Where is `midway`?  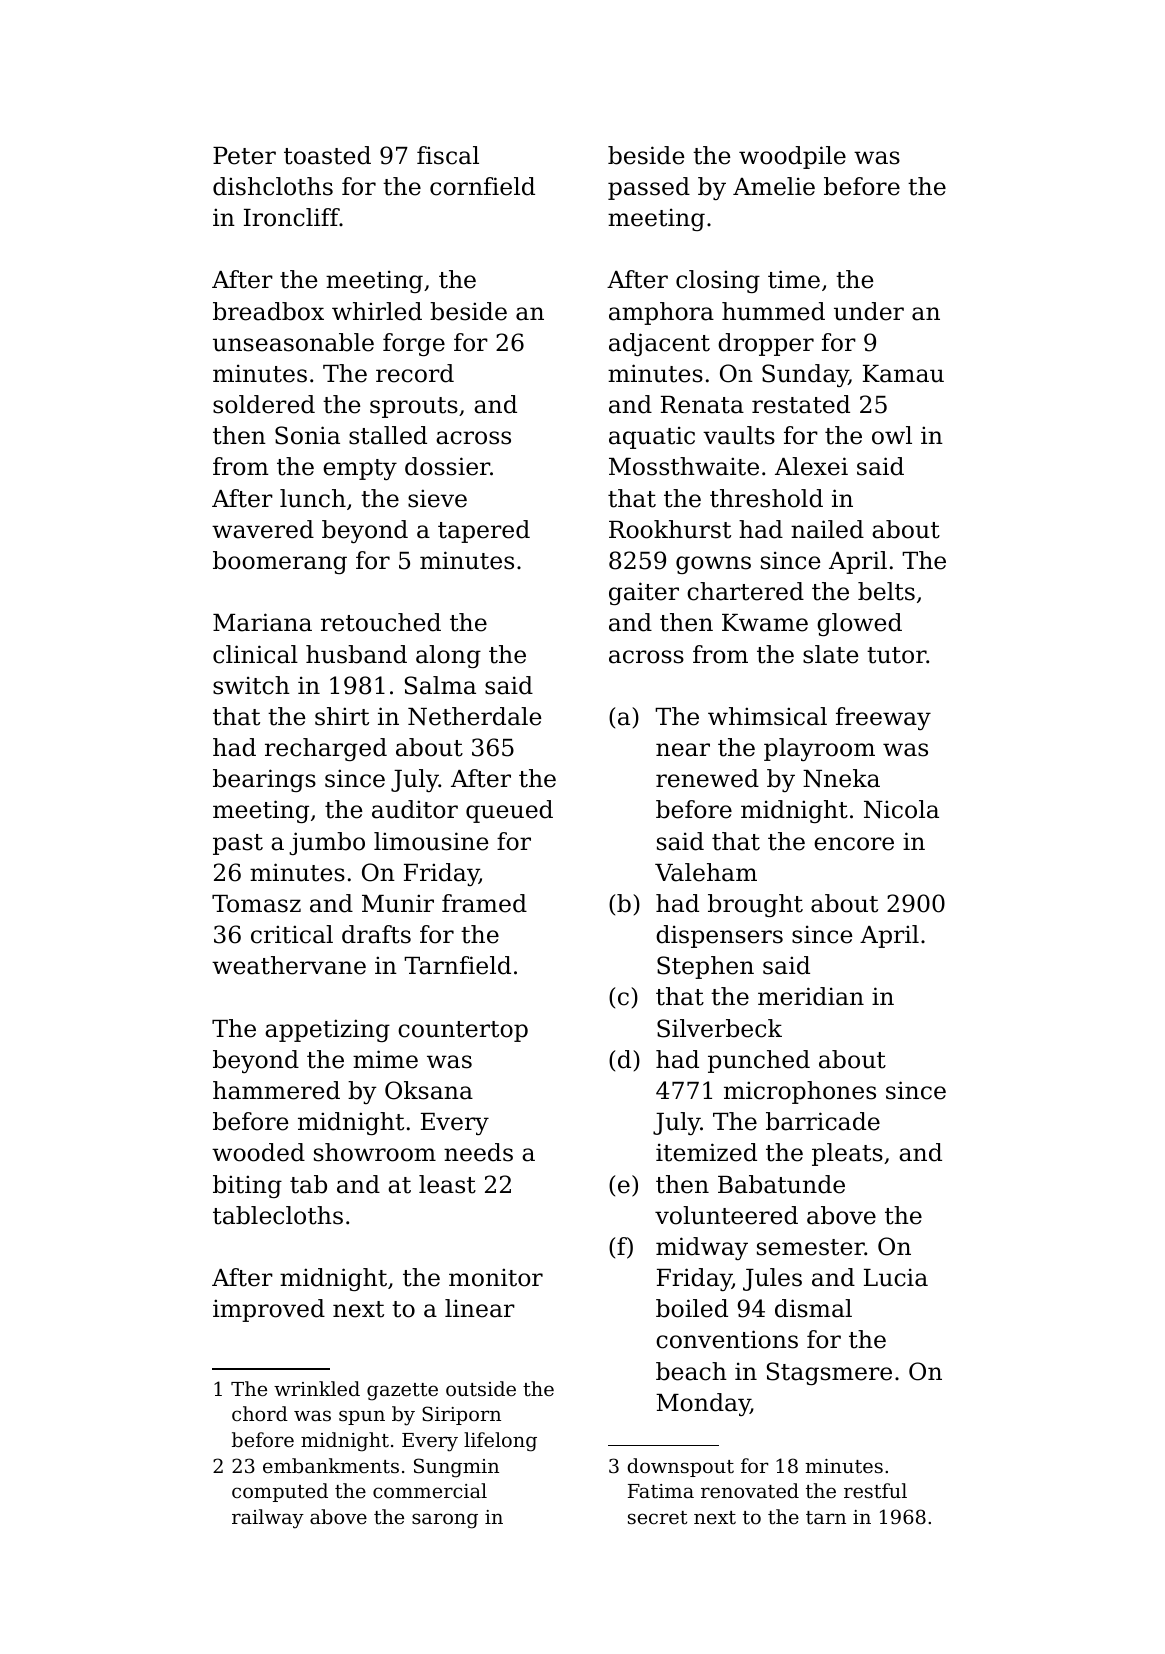
midway is located at coordinates (702, 1248).
